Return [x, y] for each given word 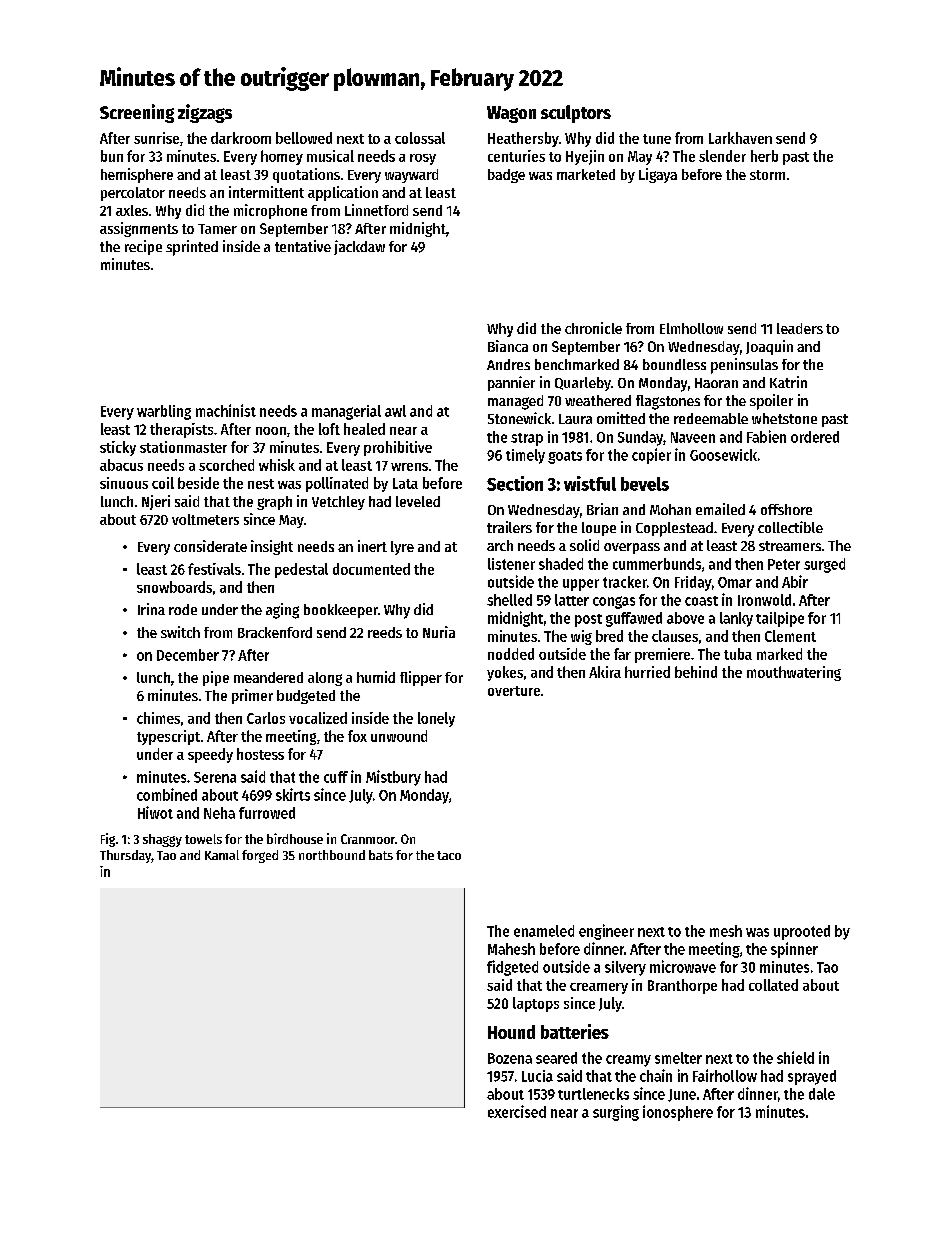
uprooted [802, 932]
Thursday [125, 856]
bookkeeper [341, 611]
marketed [586, 174]
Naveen [693, 437]
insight [272, 547]
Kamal [222, 855]
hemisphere [137, 175]
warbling [164, 412]
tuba [738, 654]
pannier [511, 383]
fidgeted [512, 968]
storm [767, 175]
